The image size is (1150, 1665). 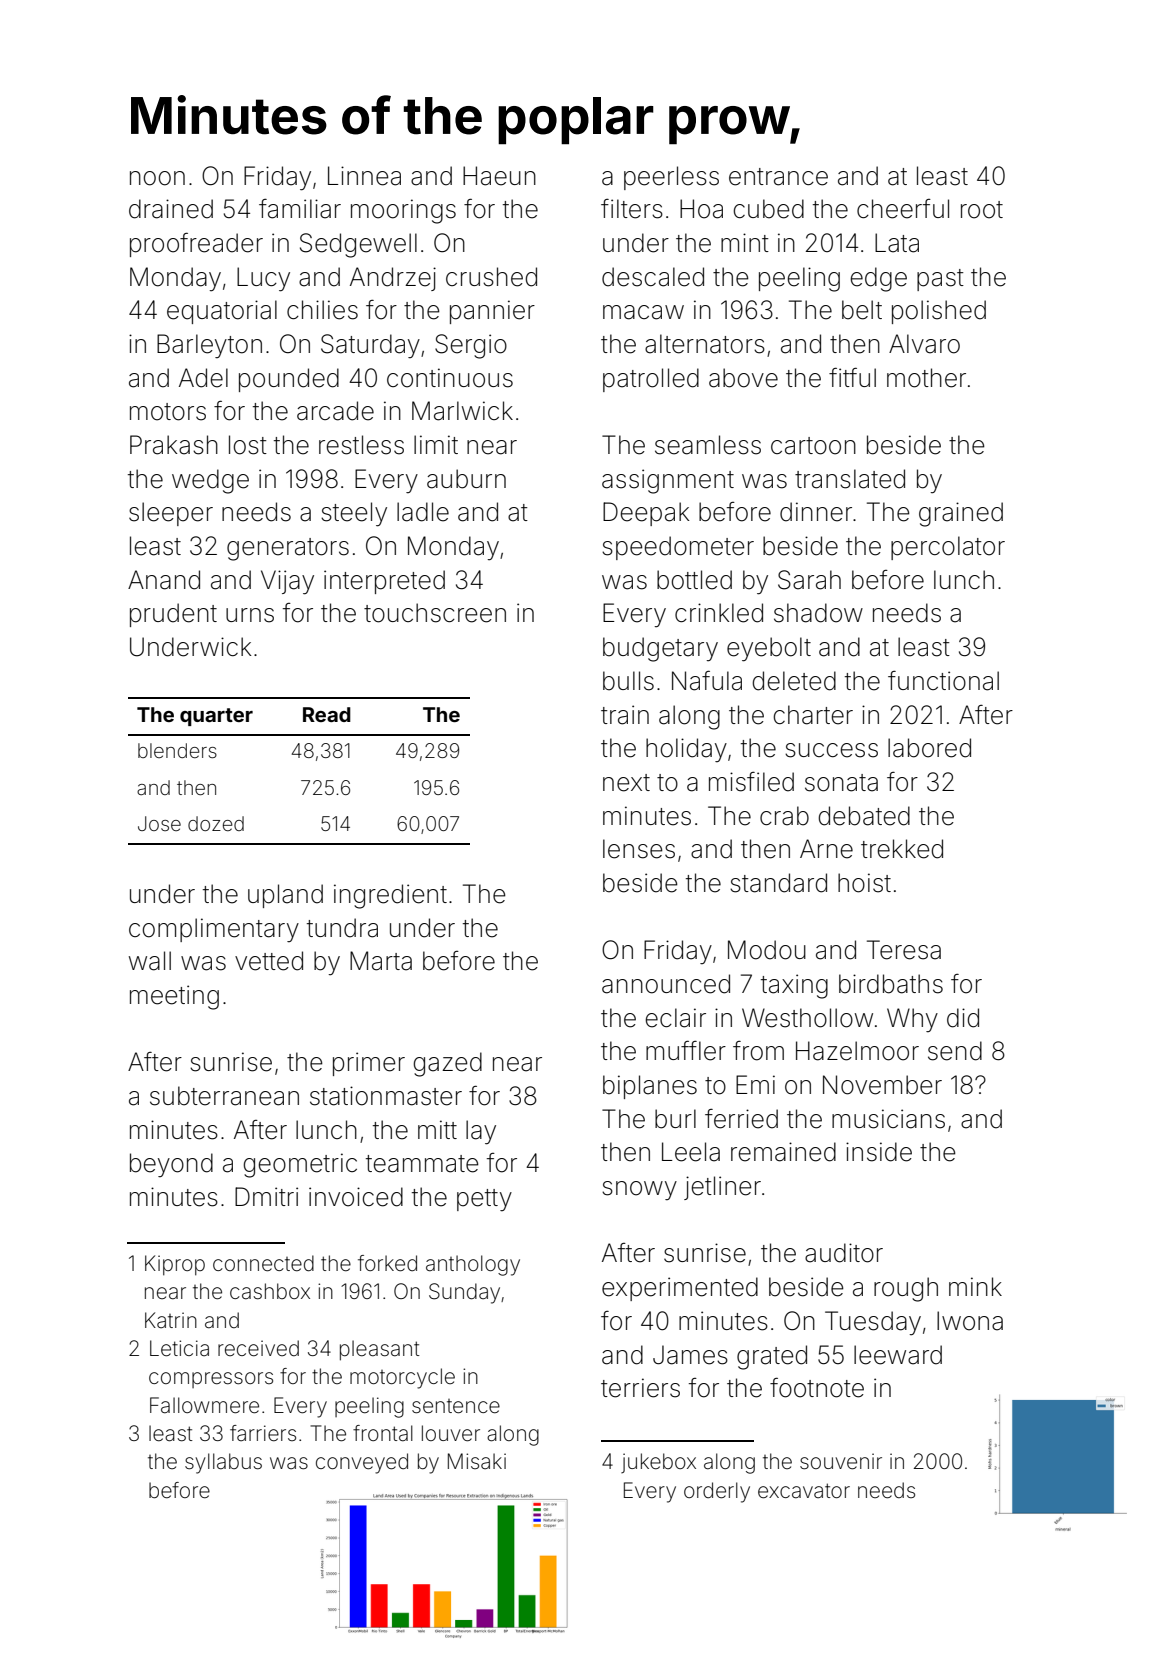 I want to click on announced, so click(x=666, y=984).
